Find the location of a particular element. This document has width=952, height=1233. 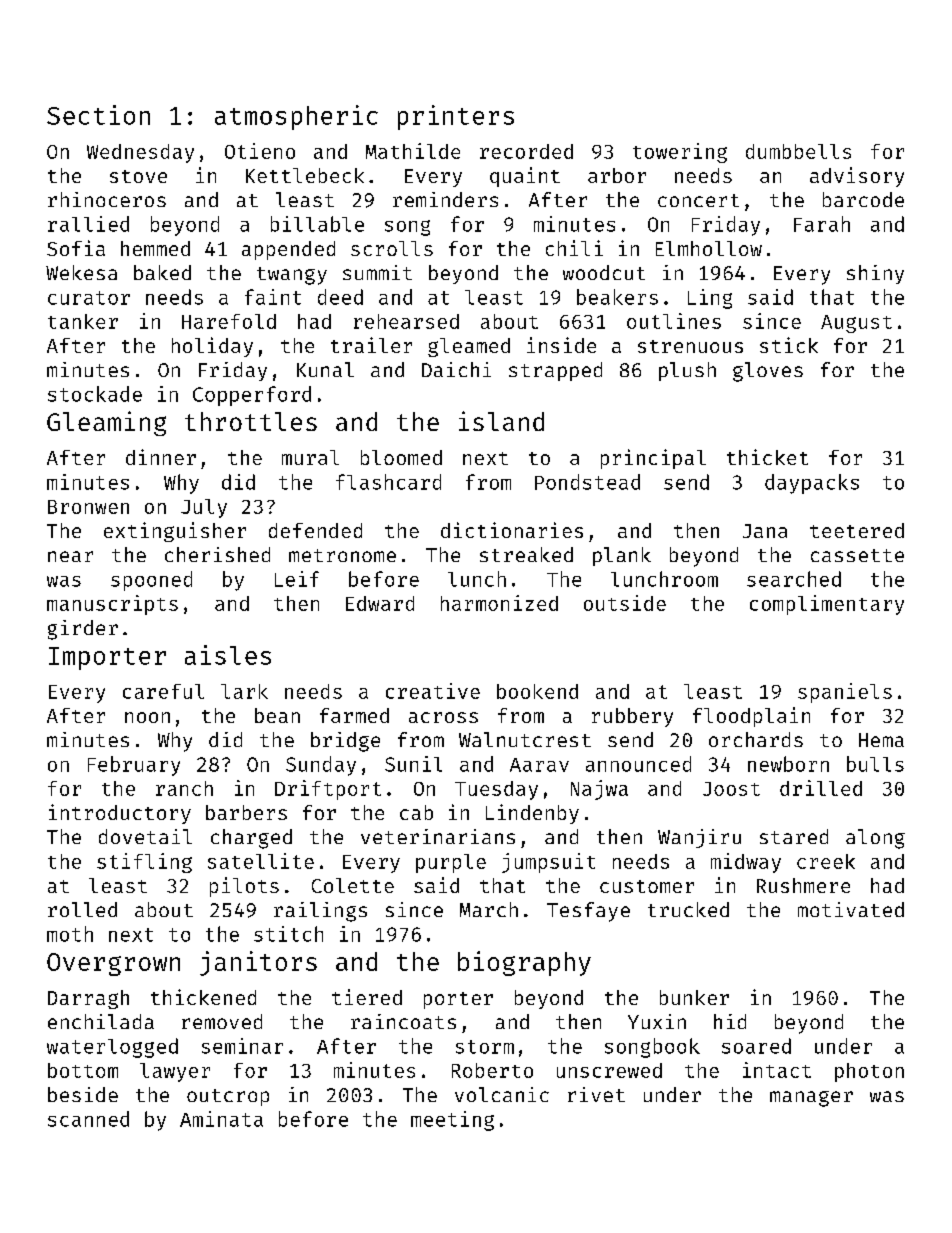

stockade is located at coordinates (95, 394).
